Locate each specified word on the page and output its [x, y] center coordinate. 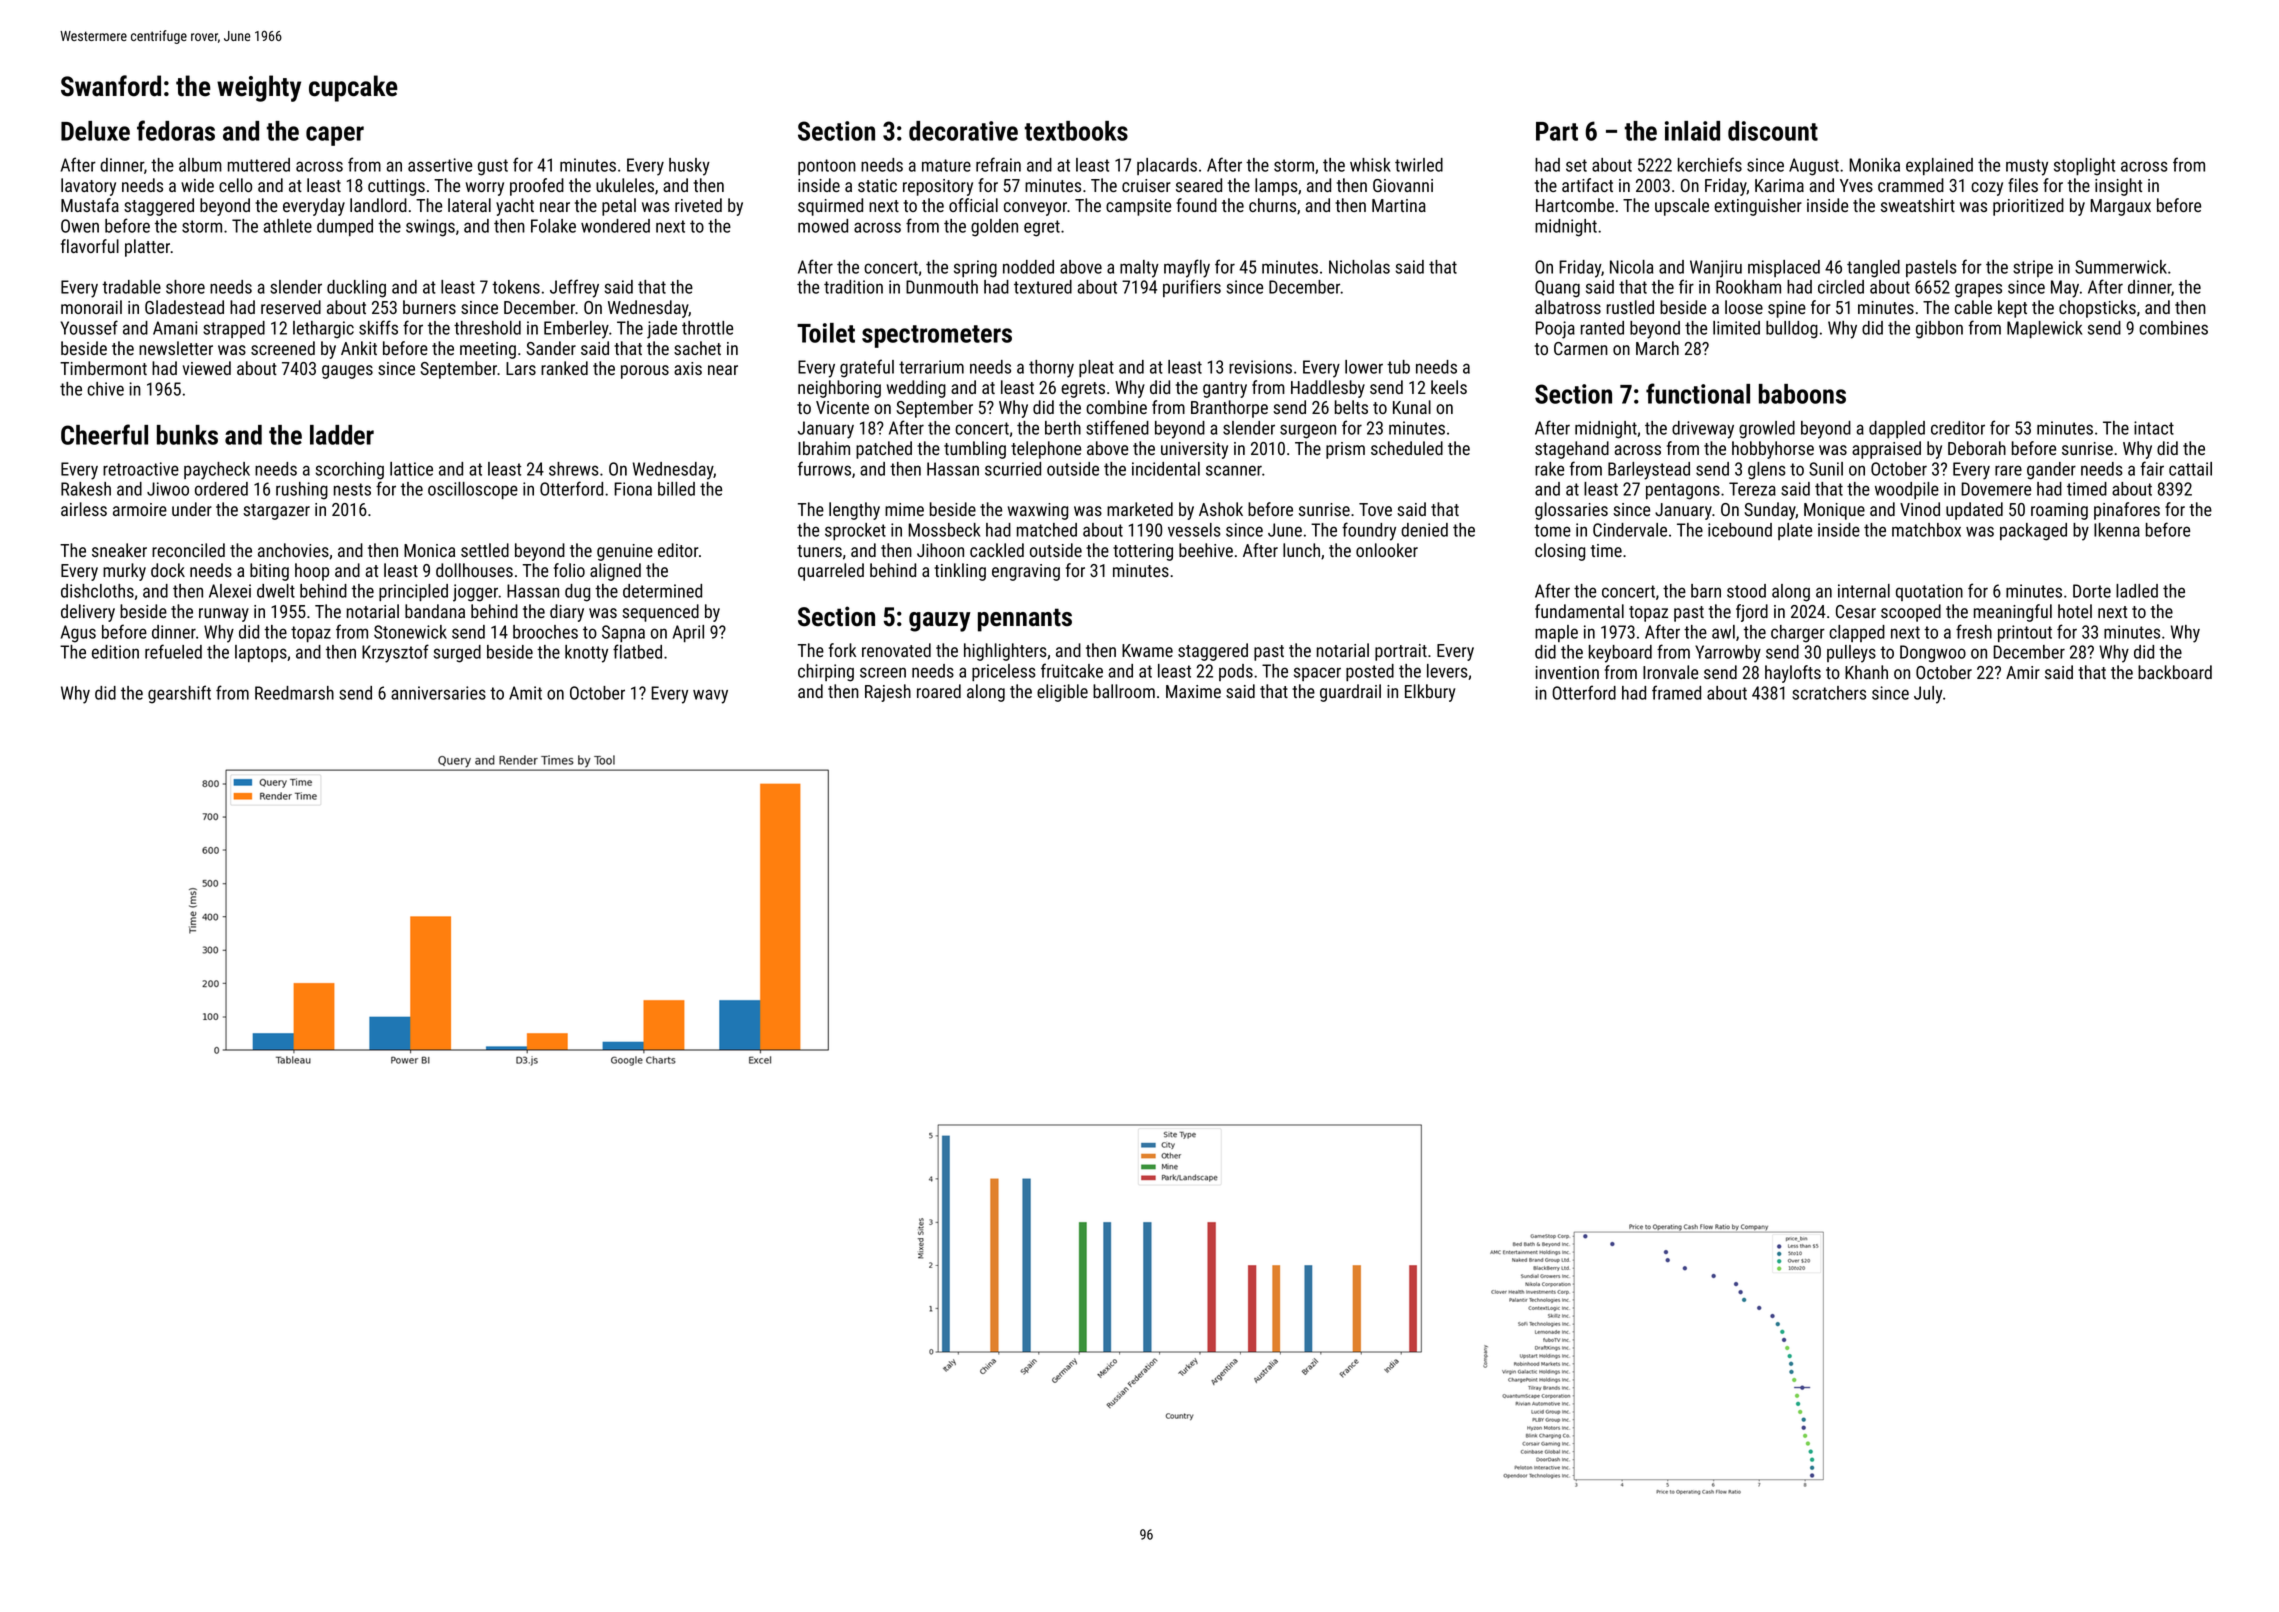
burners [429, 307]
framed [1676, 692]
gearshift [179, 694]
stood [1746, 591]
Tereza [1752, 489]
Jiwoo [168, 489]
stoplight [2084, 167]
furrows [824, 468]
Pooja [1555, 330]
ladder [342, 435]
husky [689, 167]
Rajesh [888, 693]
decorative [963, 131]
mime [904, 509]
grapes [1978, 290]
